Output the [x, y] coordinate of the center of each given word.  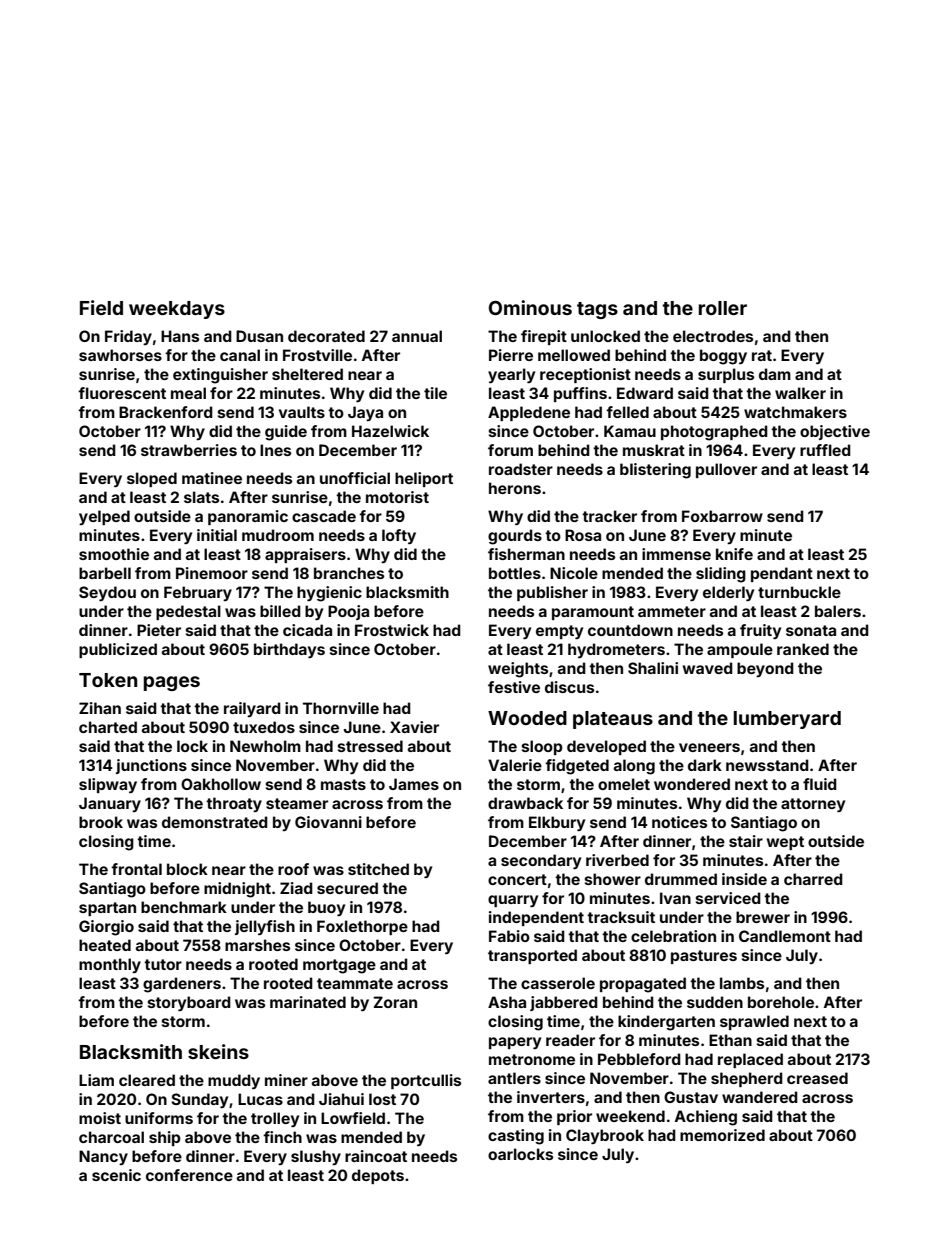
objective [835, 432]
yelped [104, 517]
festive [514, 687]
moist [100, 1118]
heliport [424, 479]
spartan [107, 909]
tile [435, 393]
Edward [645, 393]
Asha [507, 1002]
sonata [811, 630]
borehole [781, 1002]
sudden [715, 1002]
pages [172, 683]
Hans [180, 336]
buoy [326, 908]
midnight [237, 890]
